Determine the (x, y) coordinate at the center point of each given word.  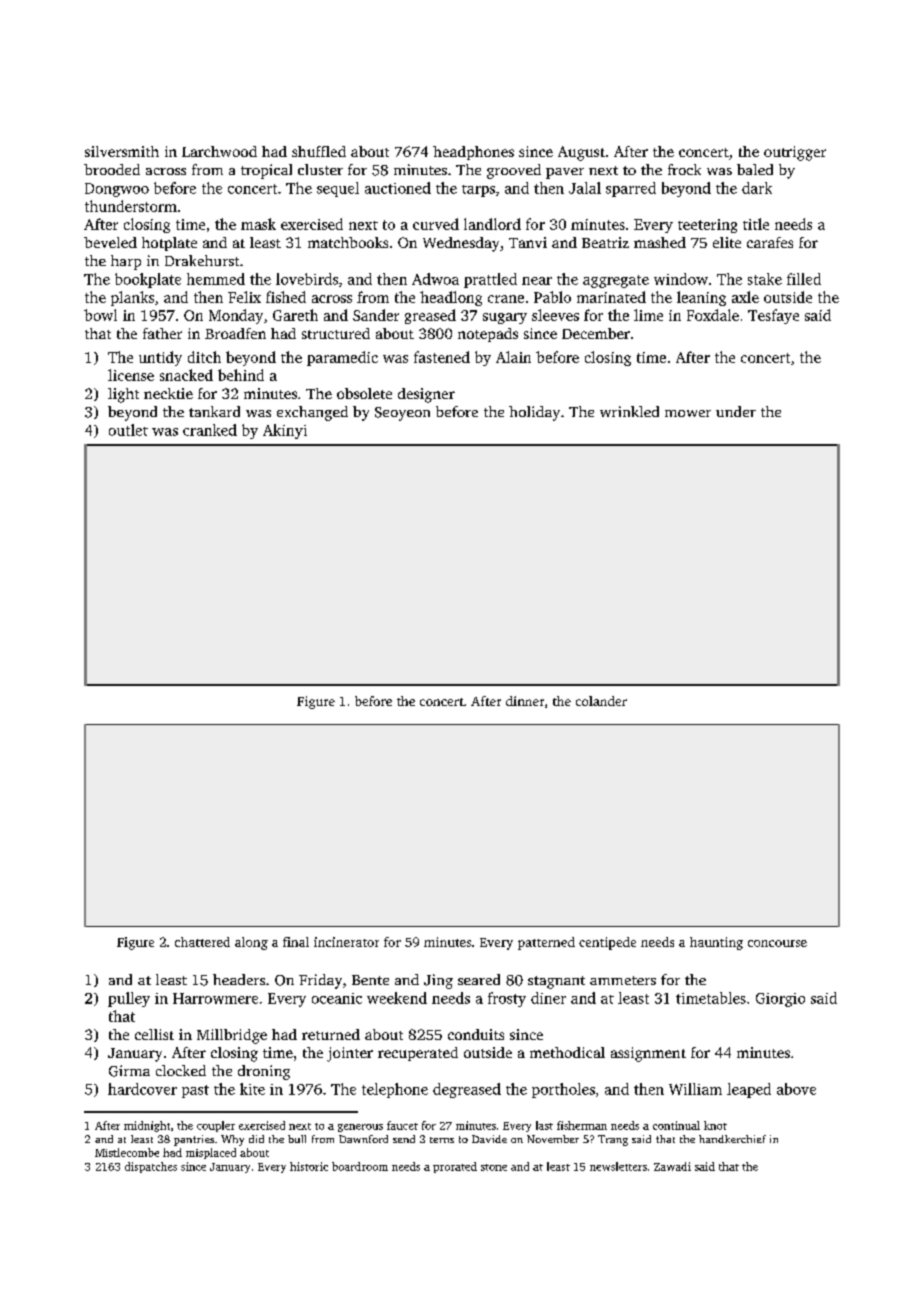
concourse (777, 943)
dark (757, 188)
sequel (338, 189)
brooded (112, 169)
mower (688, 413)
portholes (563, 1090)
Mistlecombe (127, 1152)
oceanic (337, 998)
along (251, 943)
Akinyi (285, 431)
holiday (534, 413)
